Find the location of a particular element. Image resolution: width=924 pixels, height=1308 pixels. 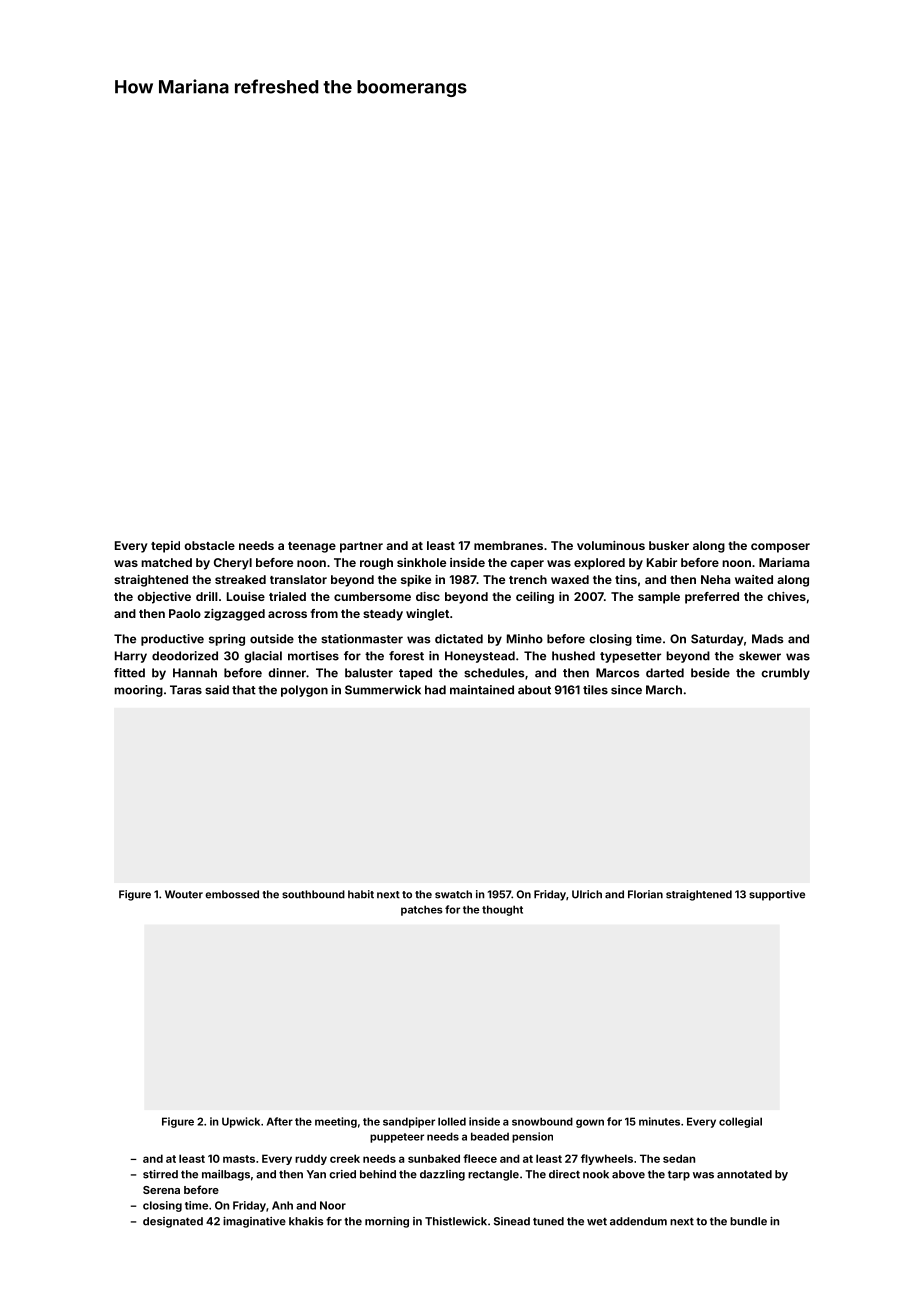

collegial is located at coordinates (740, 1122).
